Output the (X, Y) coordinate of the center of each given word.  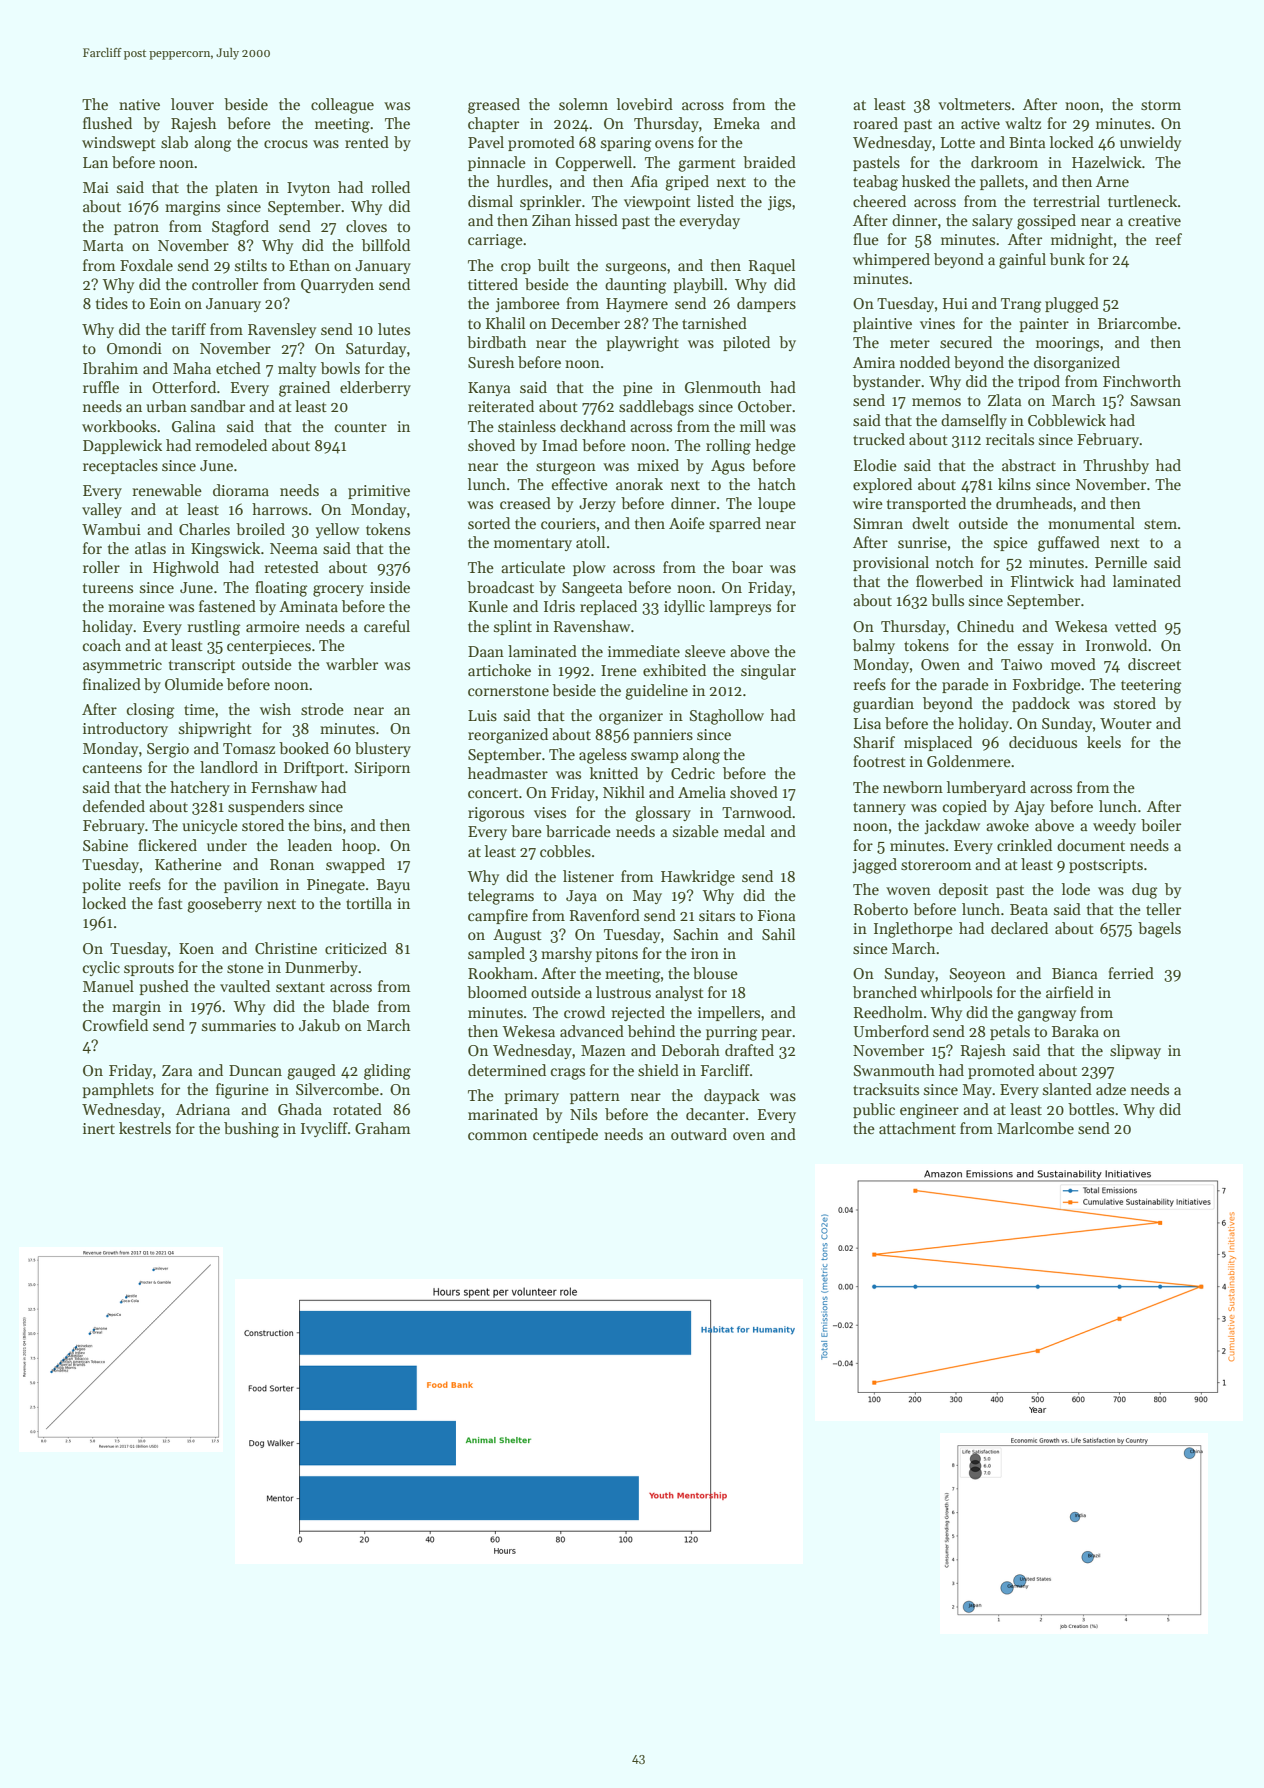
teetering (1151, 686)
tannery (879, 808)
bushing (251, 1130)
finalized (112, 684)
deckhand (593, 426)
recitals (1010, 439)
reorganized (508, 736)
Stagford (240, 228)
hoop (359, 846)
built (554, 265)
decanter (715, 1114)
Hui (955, 303)
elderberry (375, 388)
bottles (1091, 1109)
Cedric (693, 773)
